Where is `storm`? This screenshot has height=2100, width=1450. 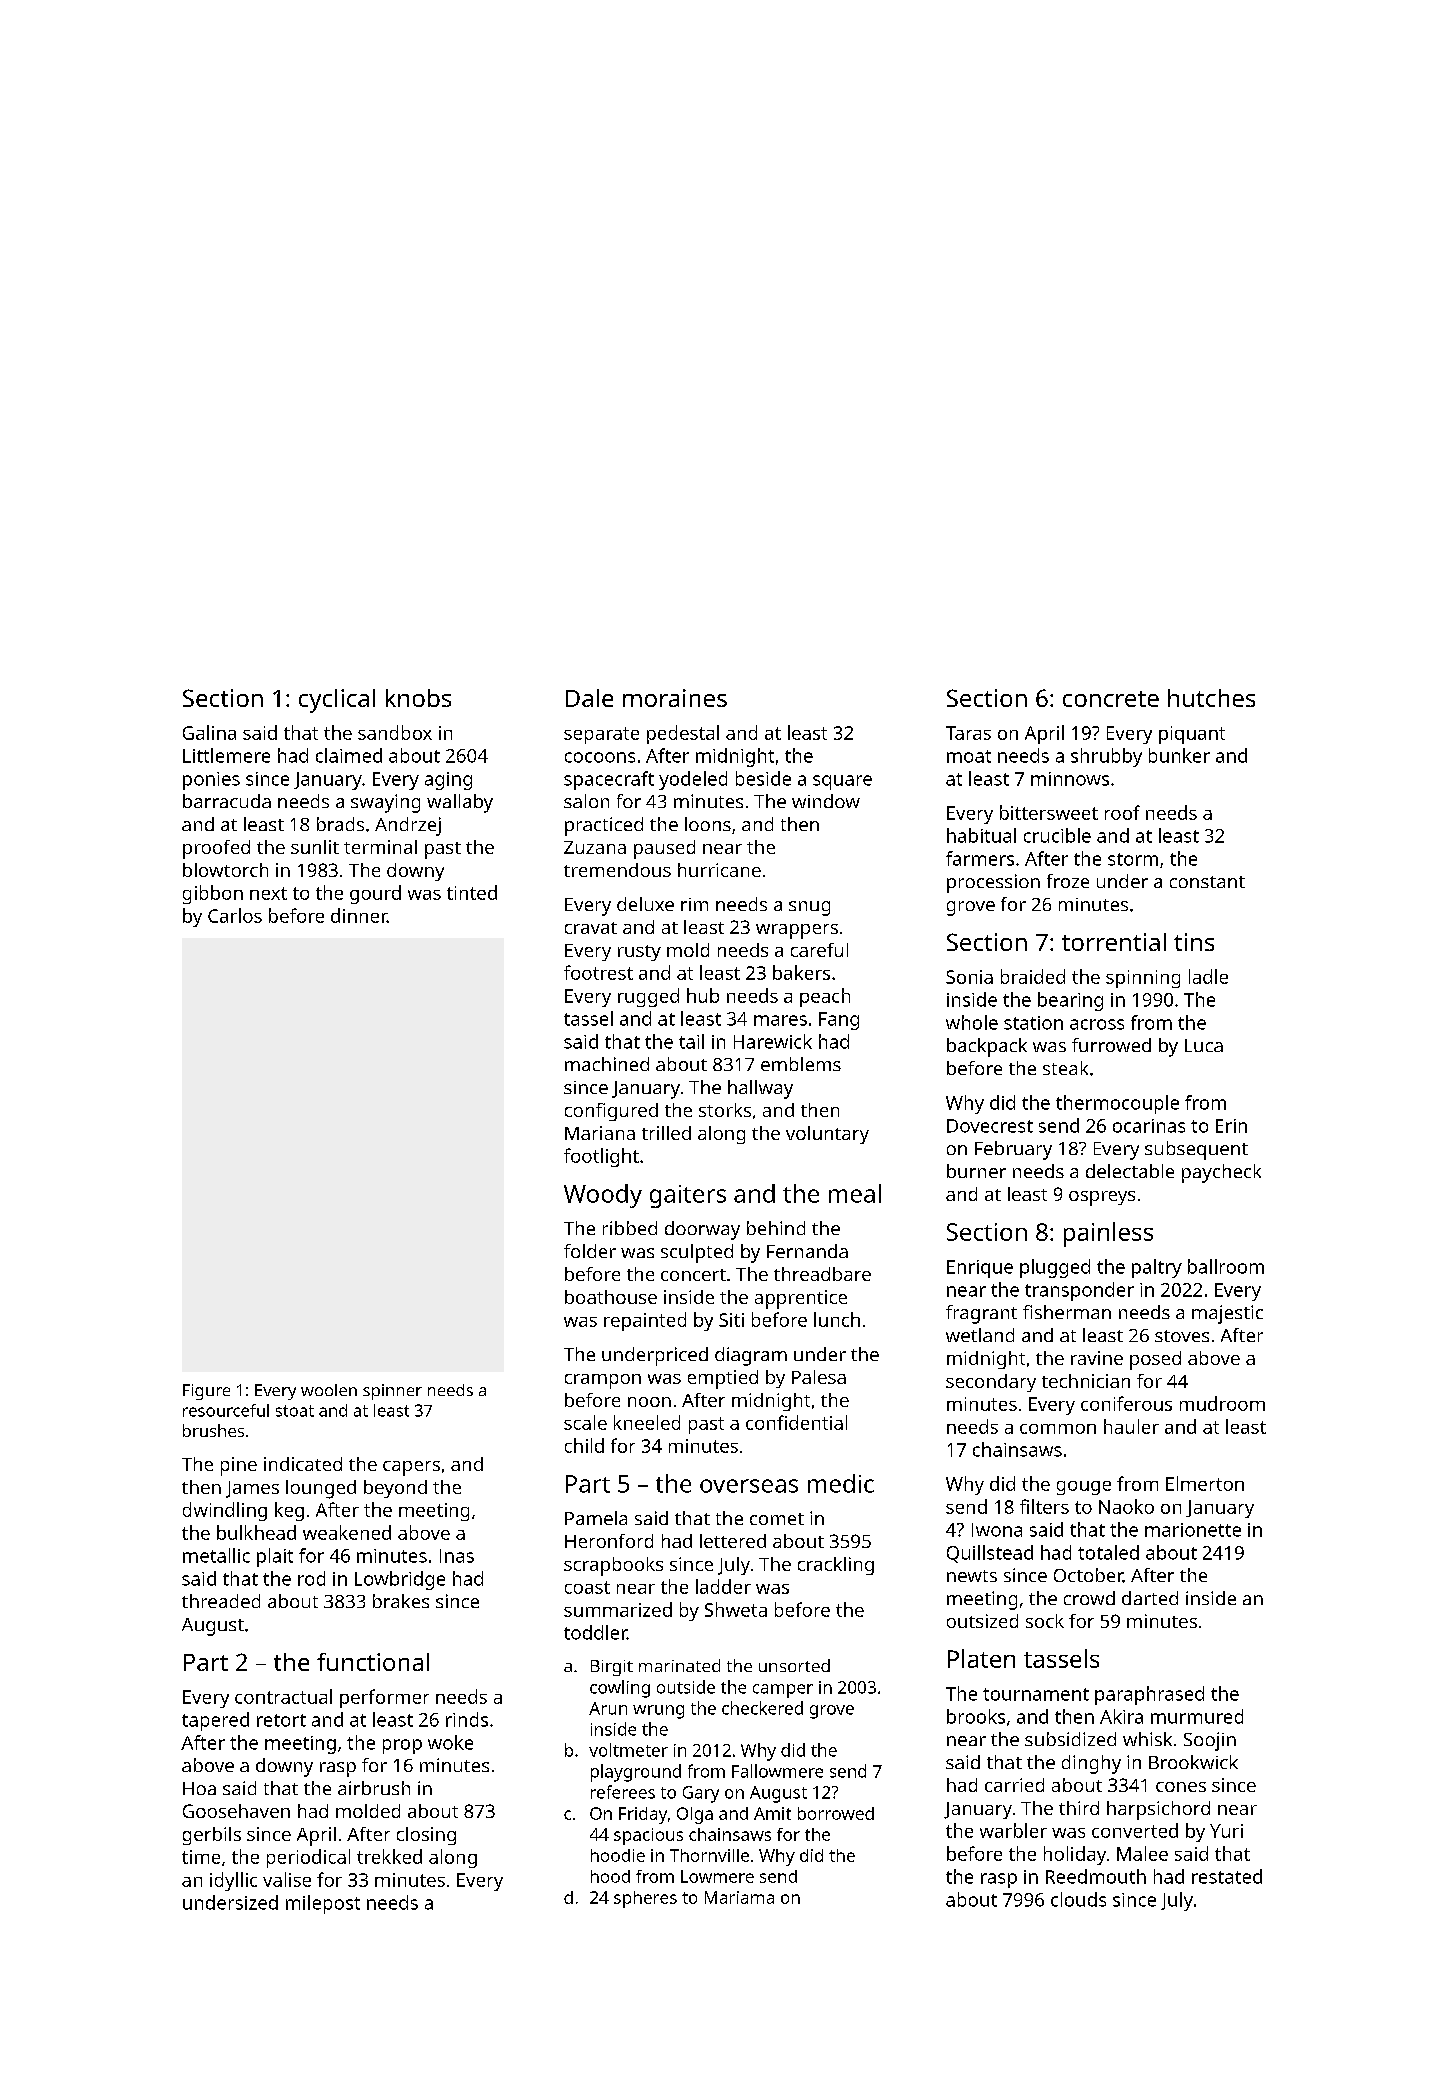
storm is located at coordinates (1133, 859).
